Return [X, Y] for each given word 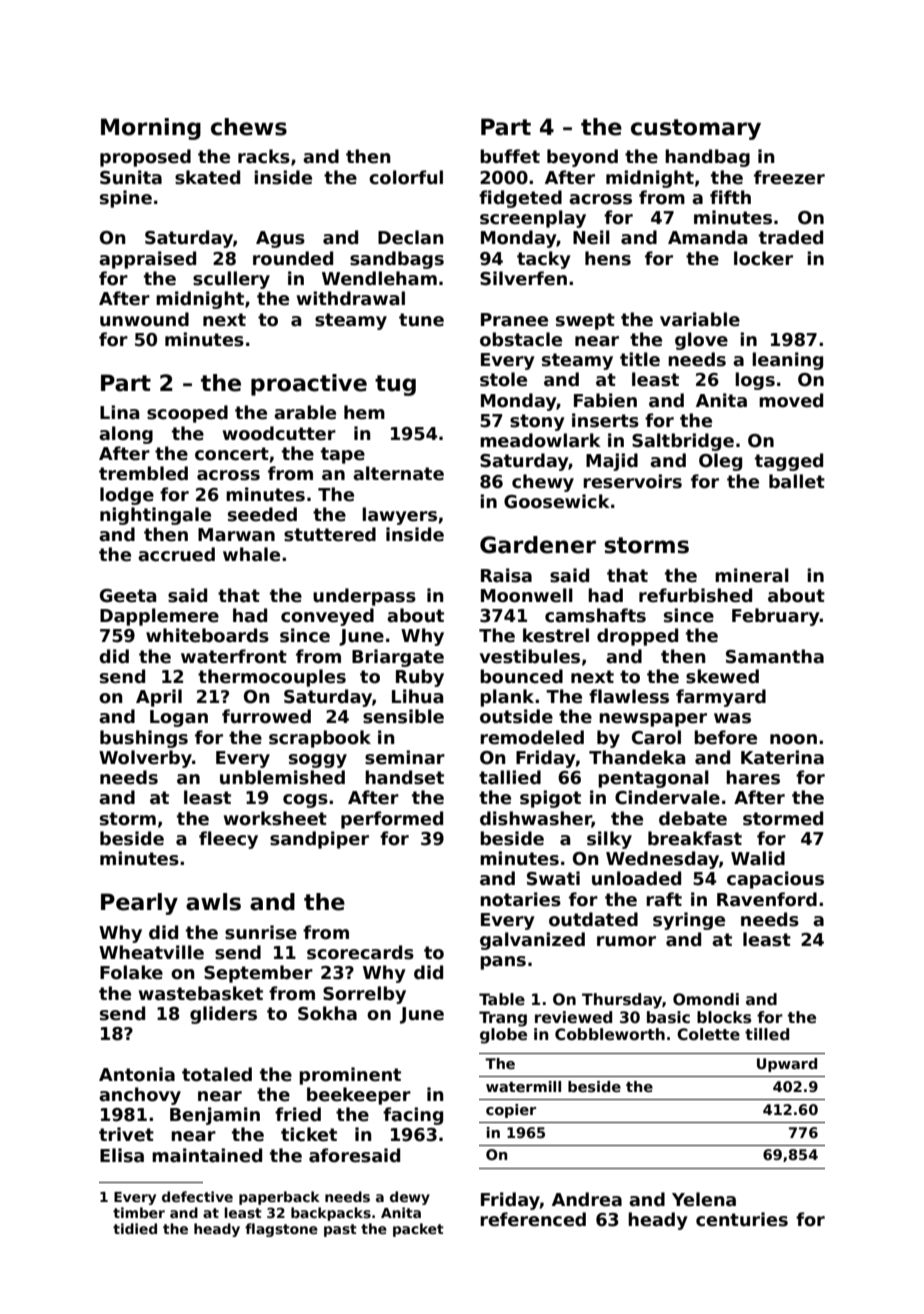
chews [249, 127]
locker [763, 258]
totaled [217, 1074]
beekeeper [359, 1096]
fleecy [228, 840]
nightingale [155, 516]
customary [696, 129]
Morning [151, 129]
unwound [144, 319]
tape [343, 455]
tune [421, 320]
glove [701, 341]
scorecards [360, 952]
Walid [758, 858]
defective [197, 1196]
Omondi [706, 999]
